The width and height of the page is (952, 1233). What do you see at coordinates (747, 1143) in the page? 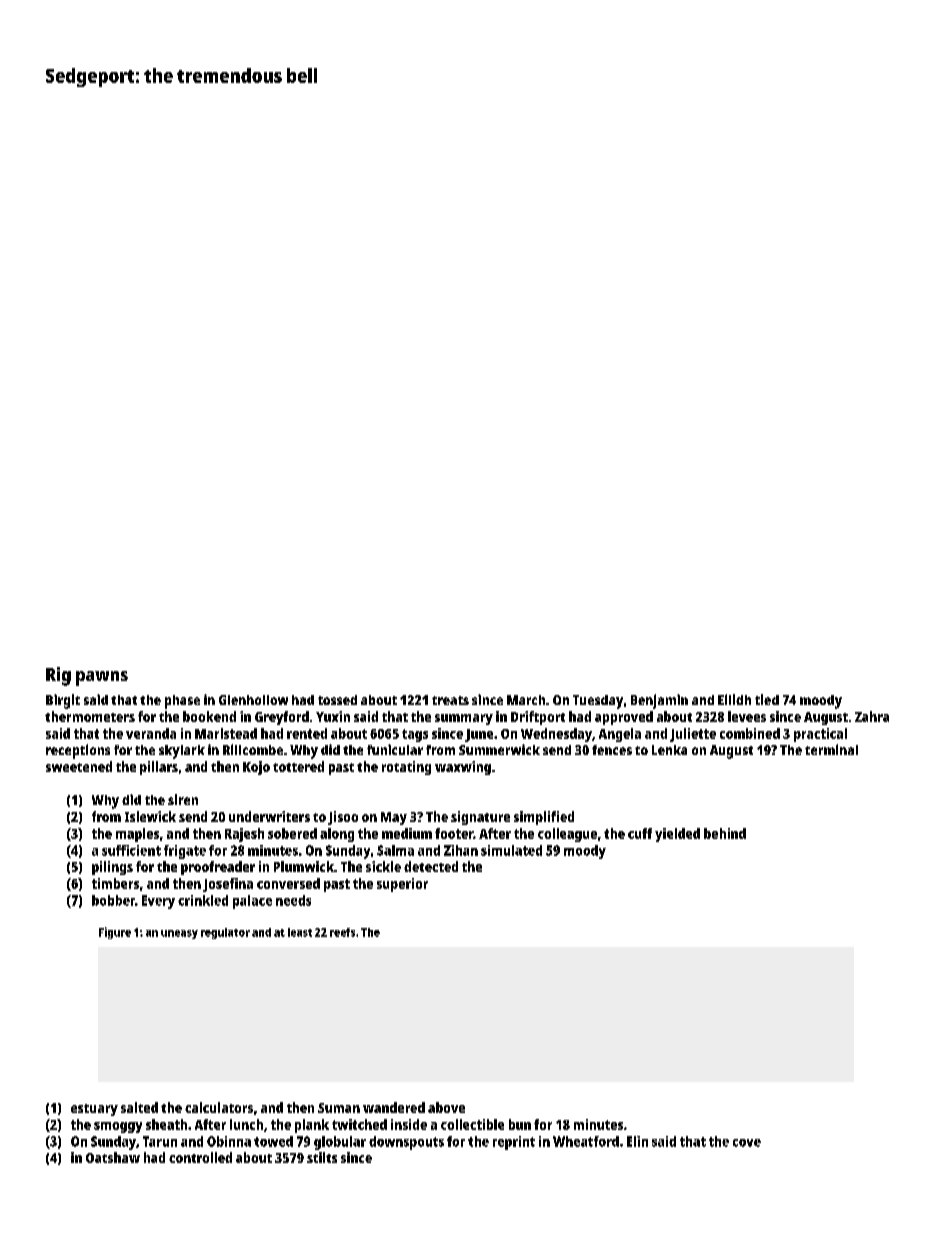
I see `cove` at bounding box center [747, 1143].
